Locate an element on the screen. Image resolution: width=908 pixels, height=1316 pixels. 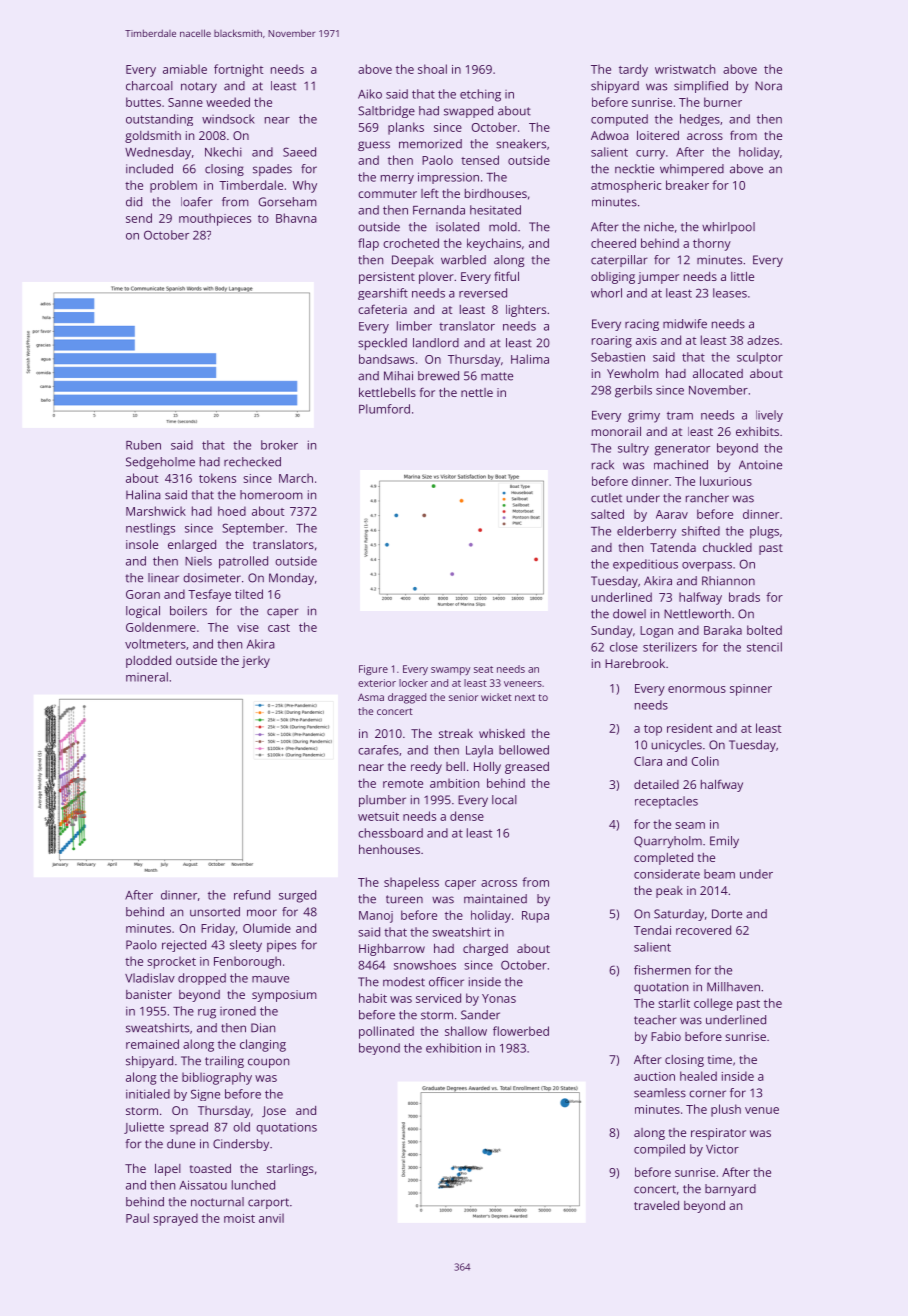
Vladislav is located at coordinates (150, 978).
